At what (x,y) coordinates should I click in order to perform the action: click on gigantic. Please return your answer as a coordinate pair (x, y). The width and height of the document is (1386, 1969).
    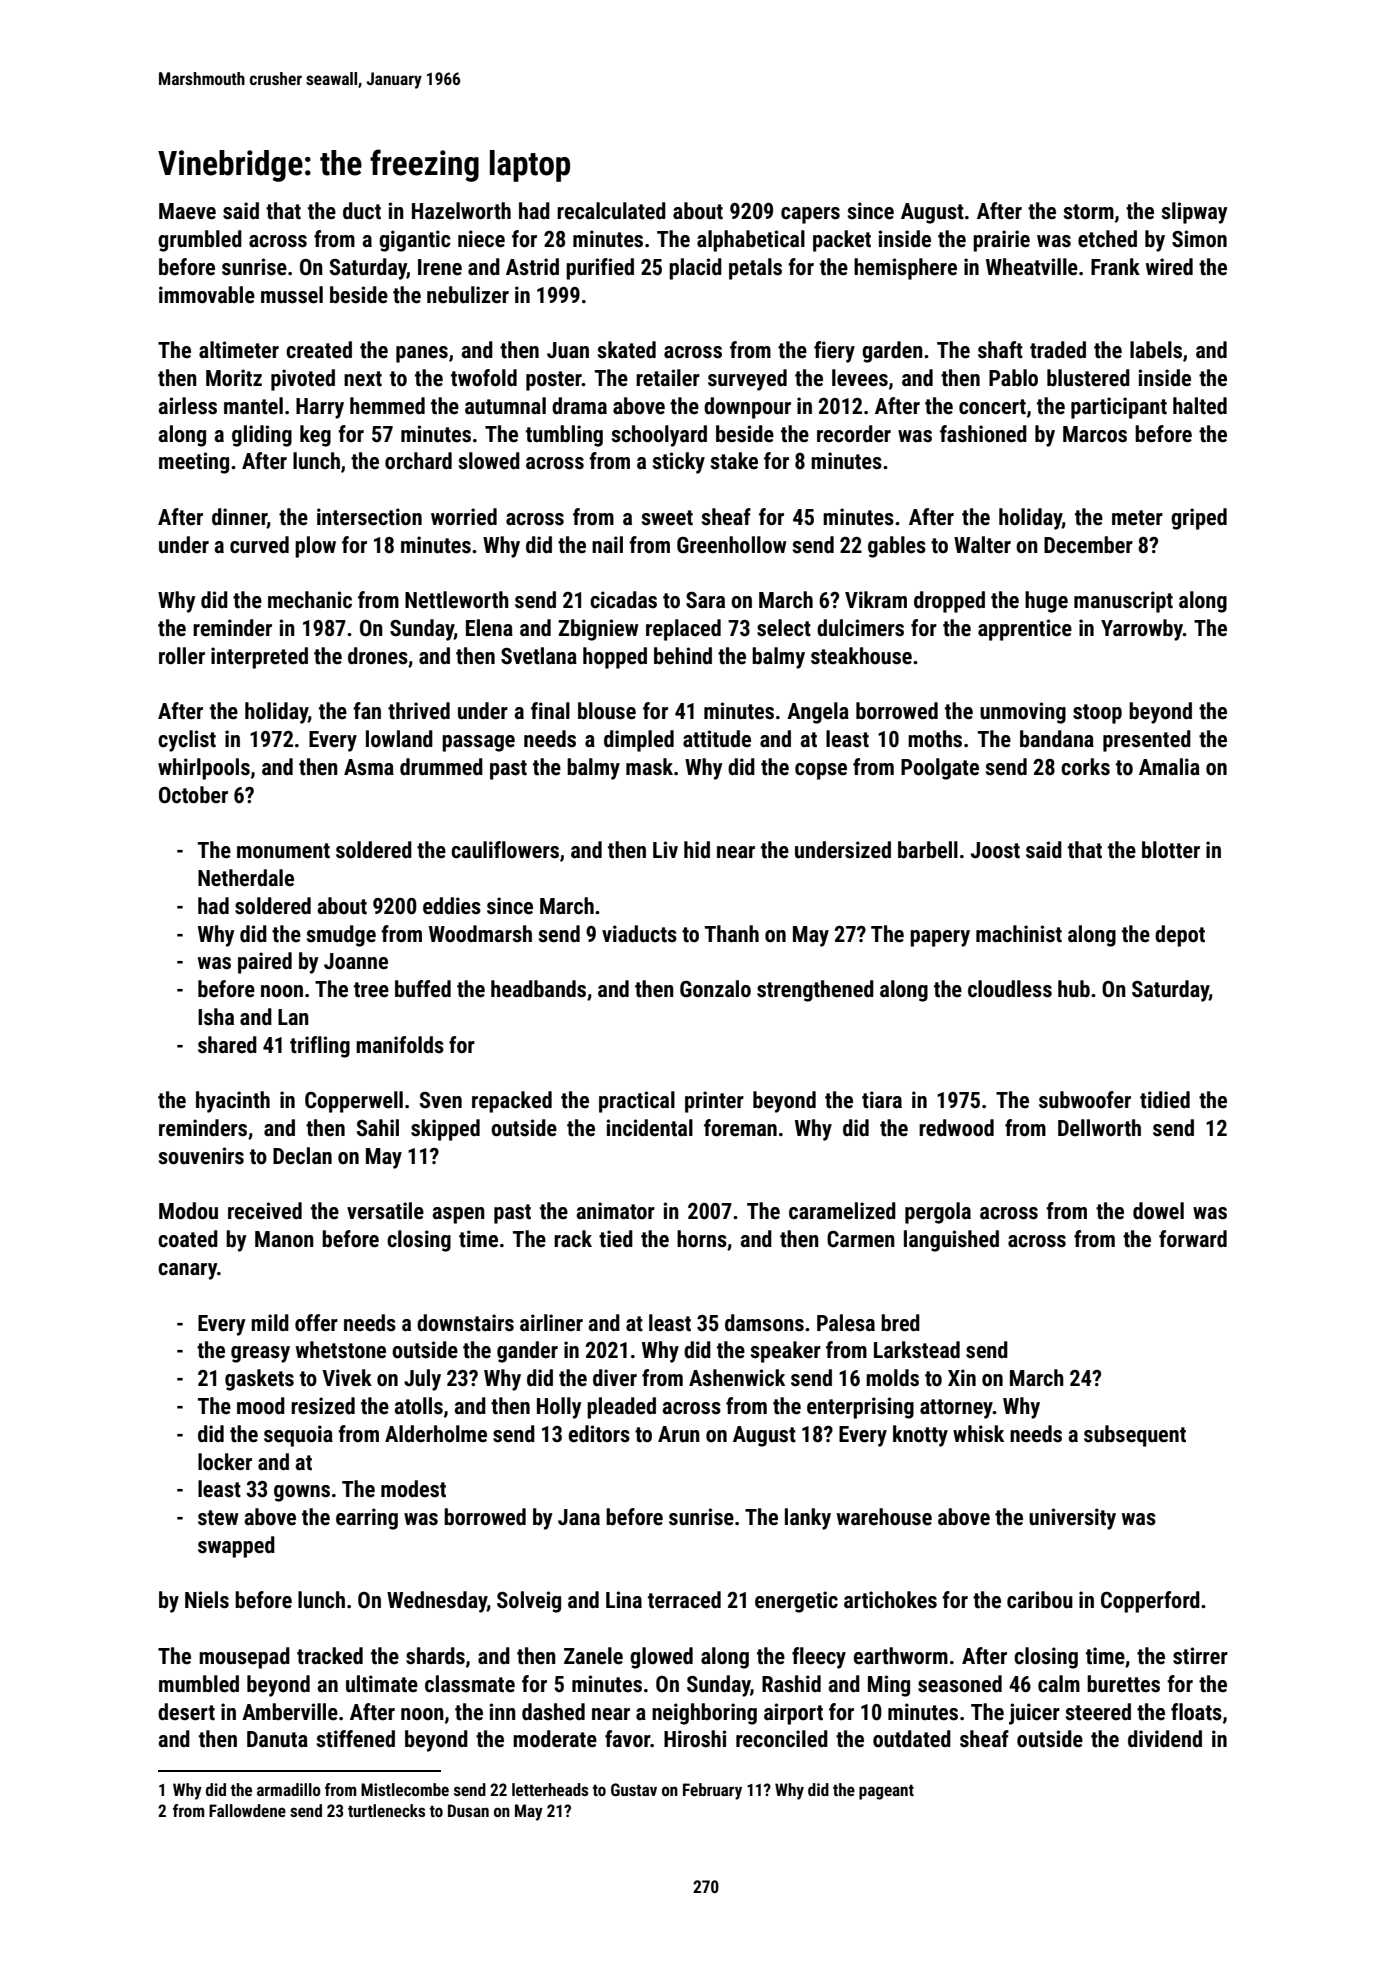
    Looking at the image, I should click on (415, 241).
